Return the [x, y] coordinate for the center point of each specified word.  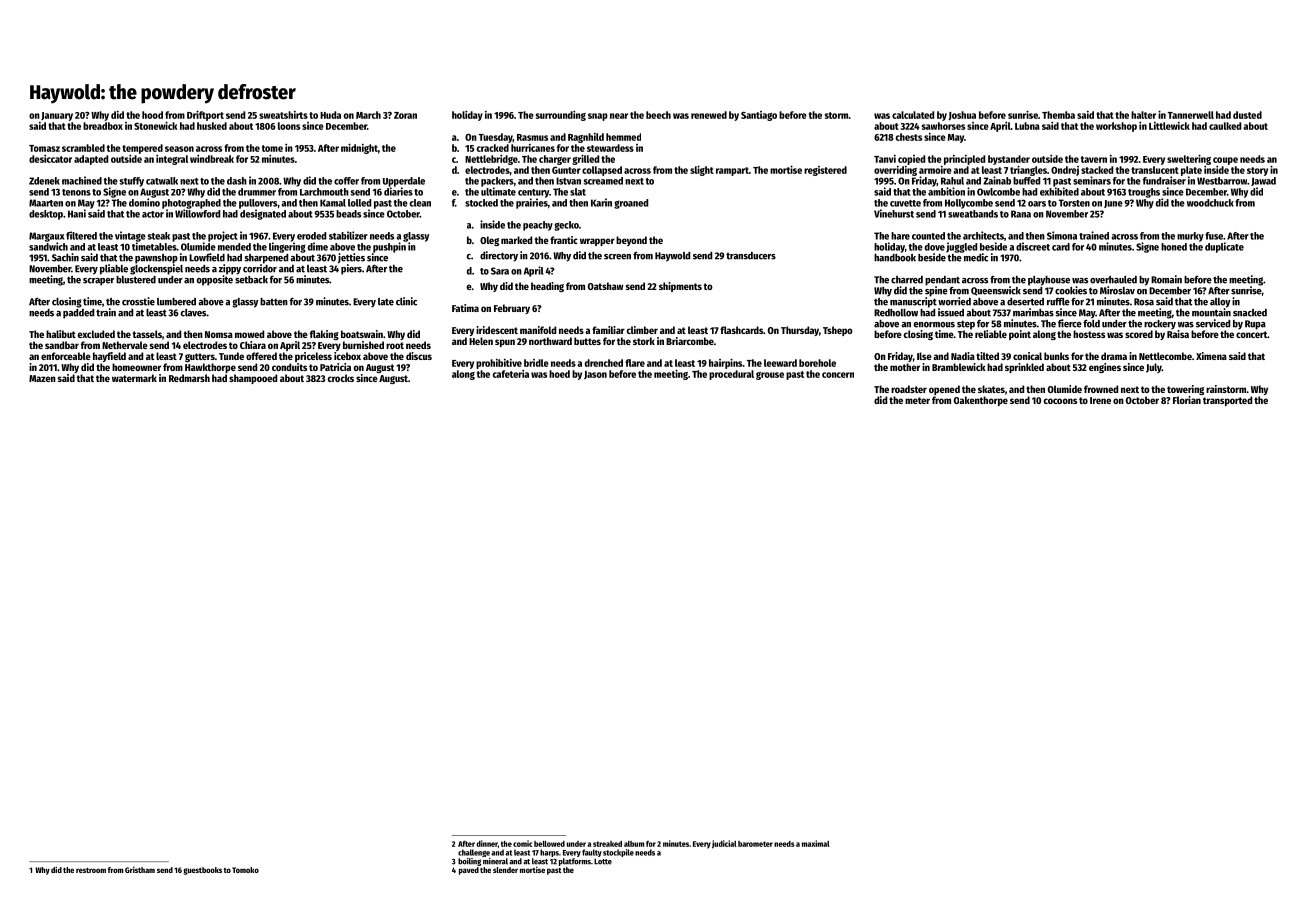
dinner [487, 843]
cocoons [1060, 401]
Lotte [603, 861]
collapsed [602, 171]
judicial [724, 844]
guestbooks [202, 871]
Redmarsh [189, 378]
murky [1190, 237]
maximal [816, 843]
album [634, 844]
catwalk [162, 181]
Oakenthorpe [981, 401]
